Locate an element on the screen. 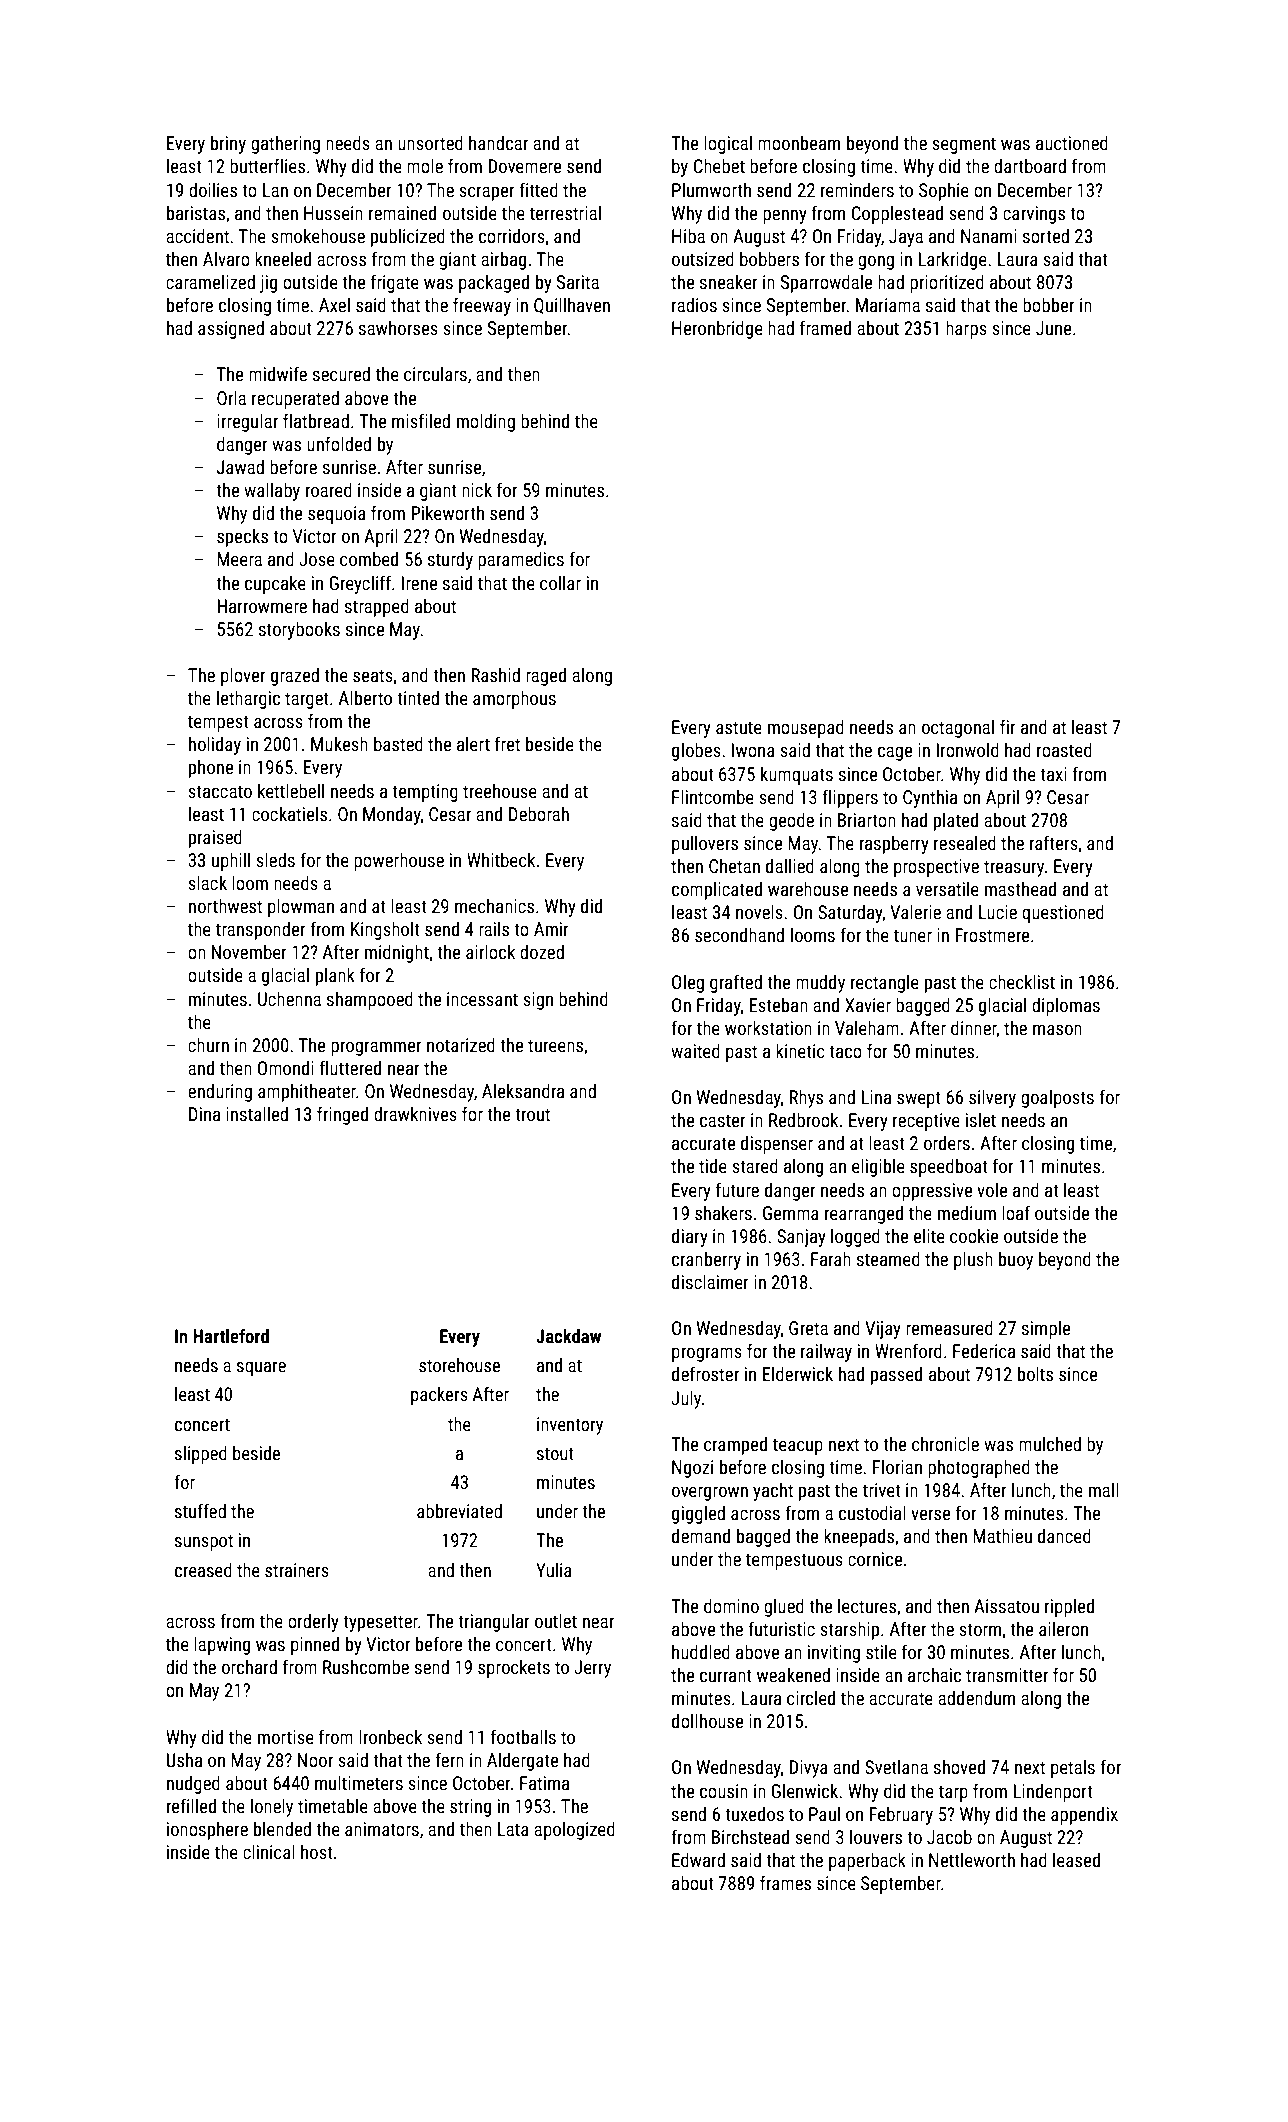 The width and height of the screenshot is (1288, 2122). Jackdaw is located at coordinates (568, 1336).
